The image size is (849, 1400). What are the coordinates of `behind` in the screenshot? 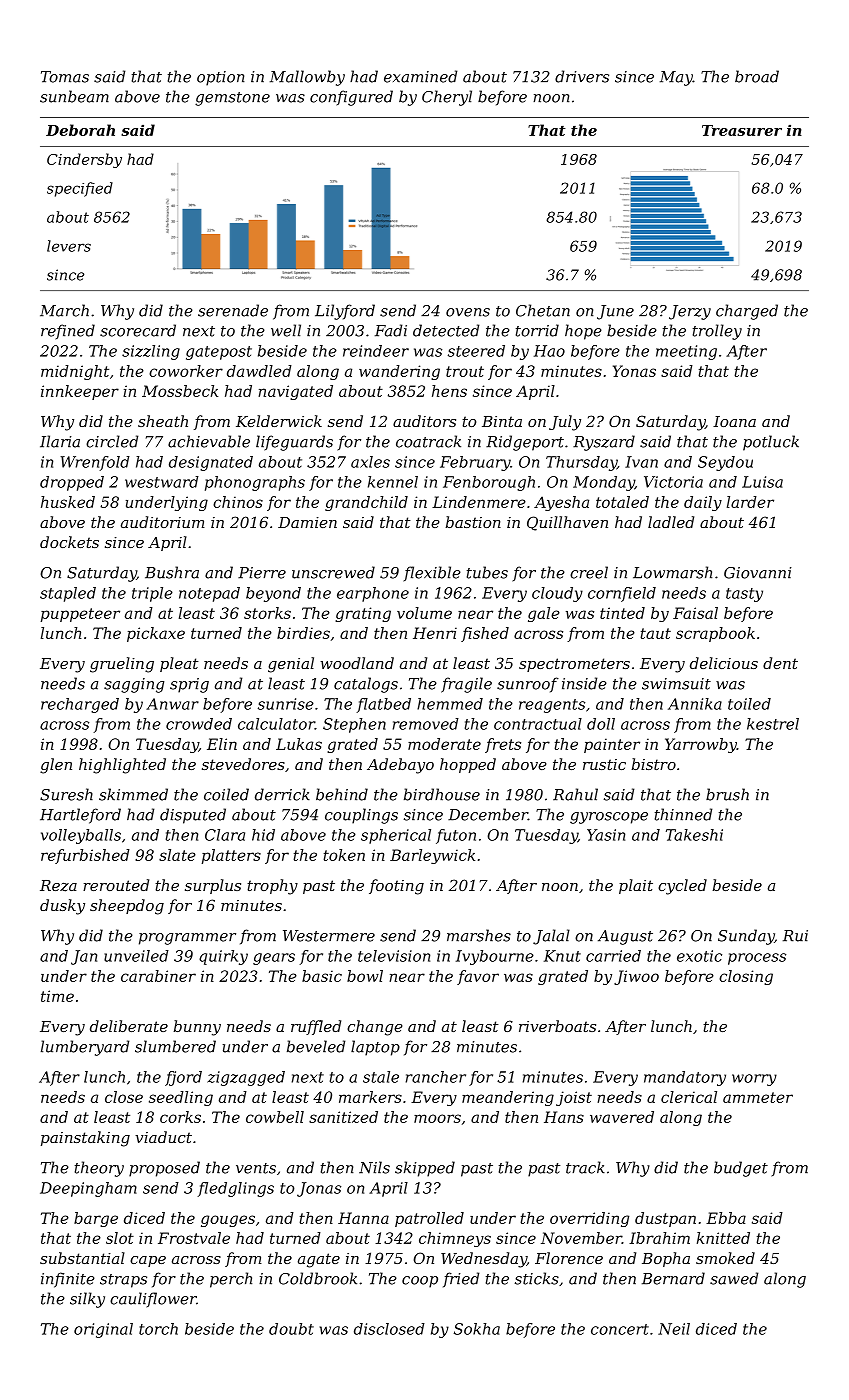 It's located at (342, 794).
